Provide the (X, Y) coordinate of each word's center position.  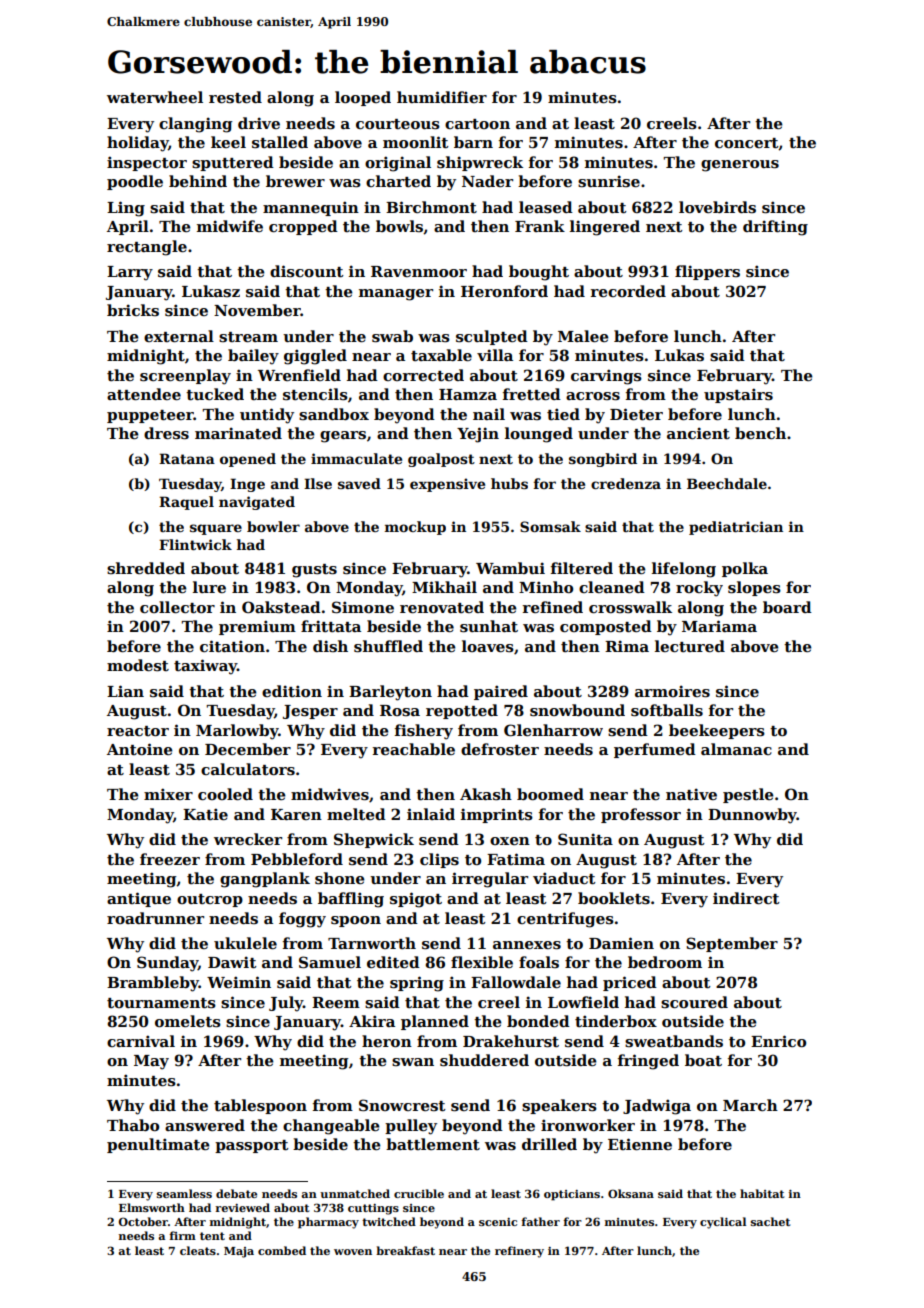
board (787, 607)
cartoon (477, 124)
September (732, 944)
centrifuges (565, 920)
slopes (754, 588)
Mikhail (444, 587)
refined (553, 607)
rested (235, 97)
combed (282, 1250)
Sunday (167, 964)
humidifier (442, 97)
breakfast (405, 1250)
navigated (257, 503)
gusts (314, 571)
